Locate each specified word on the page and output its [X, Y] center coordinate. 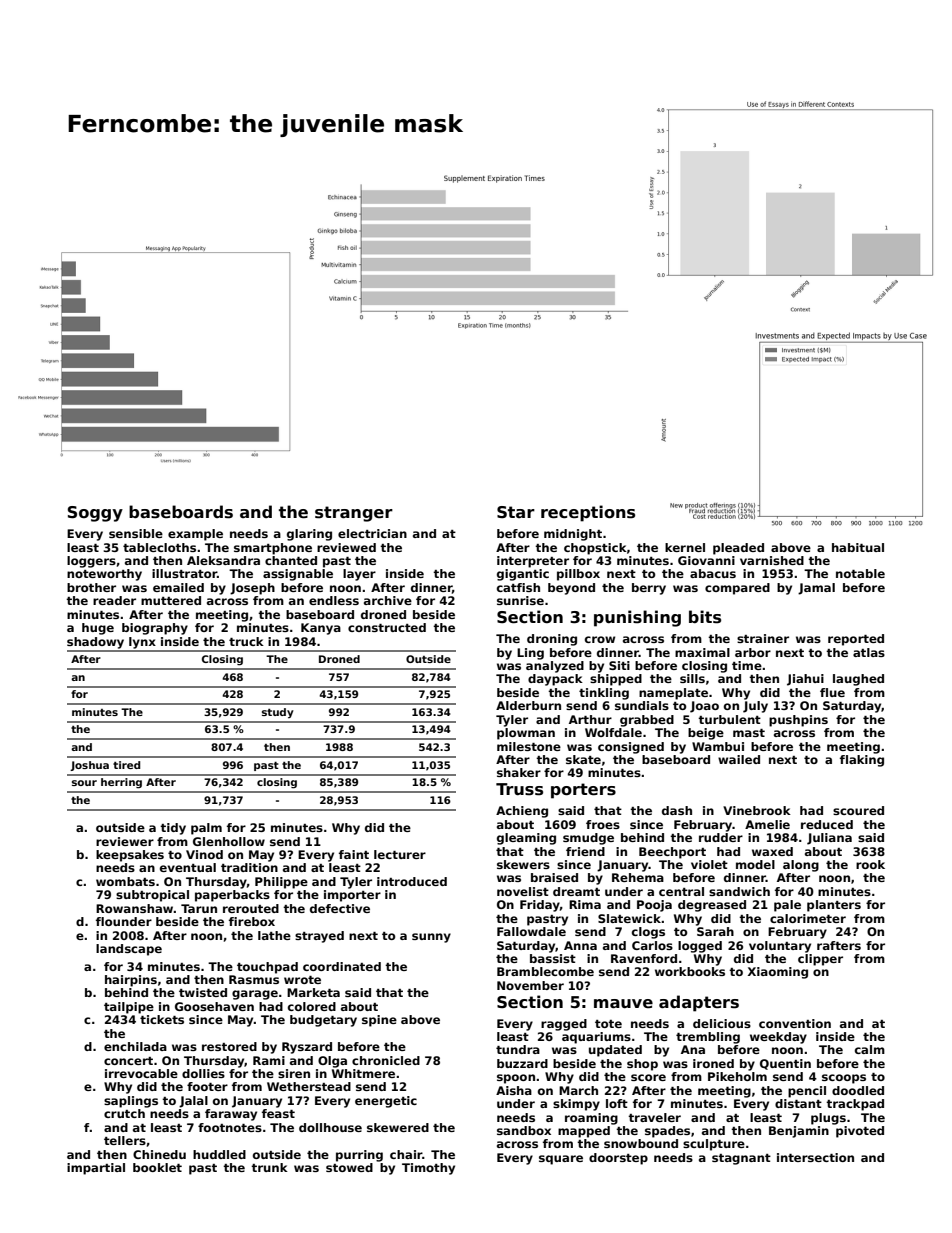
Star [516, 512]
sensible [136, 533]
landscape [129, 950]
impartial [96, 1169]
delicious [722, 1023]
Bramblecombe [545, 971]
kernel [685, 547]
